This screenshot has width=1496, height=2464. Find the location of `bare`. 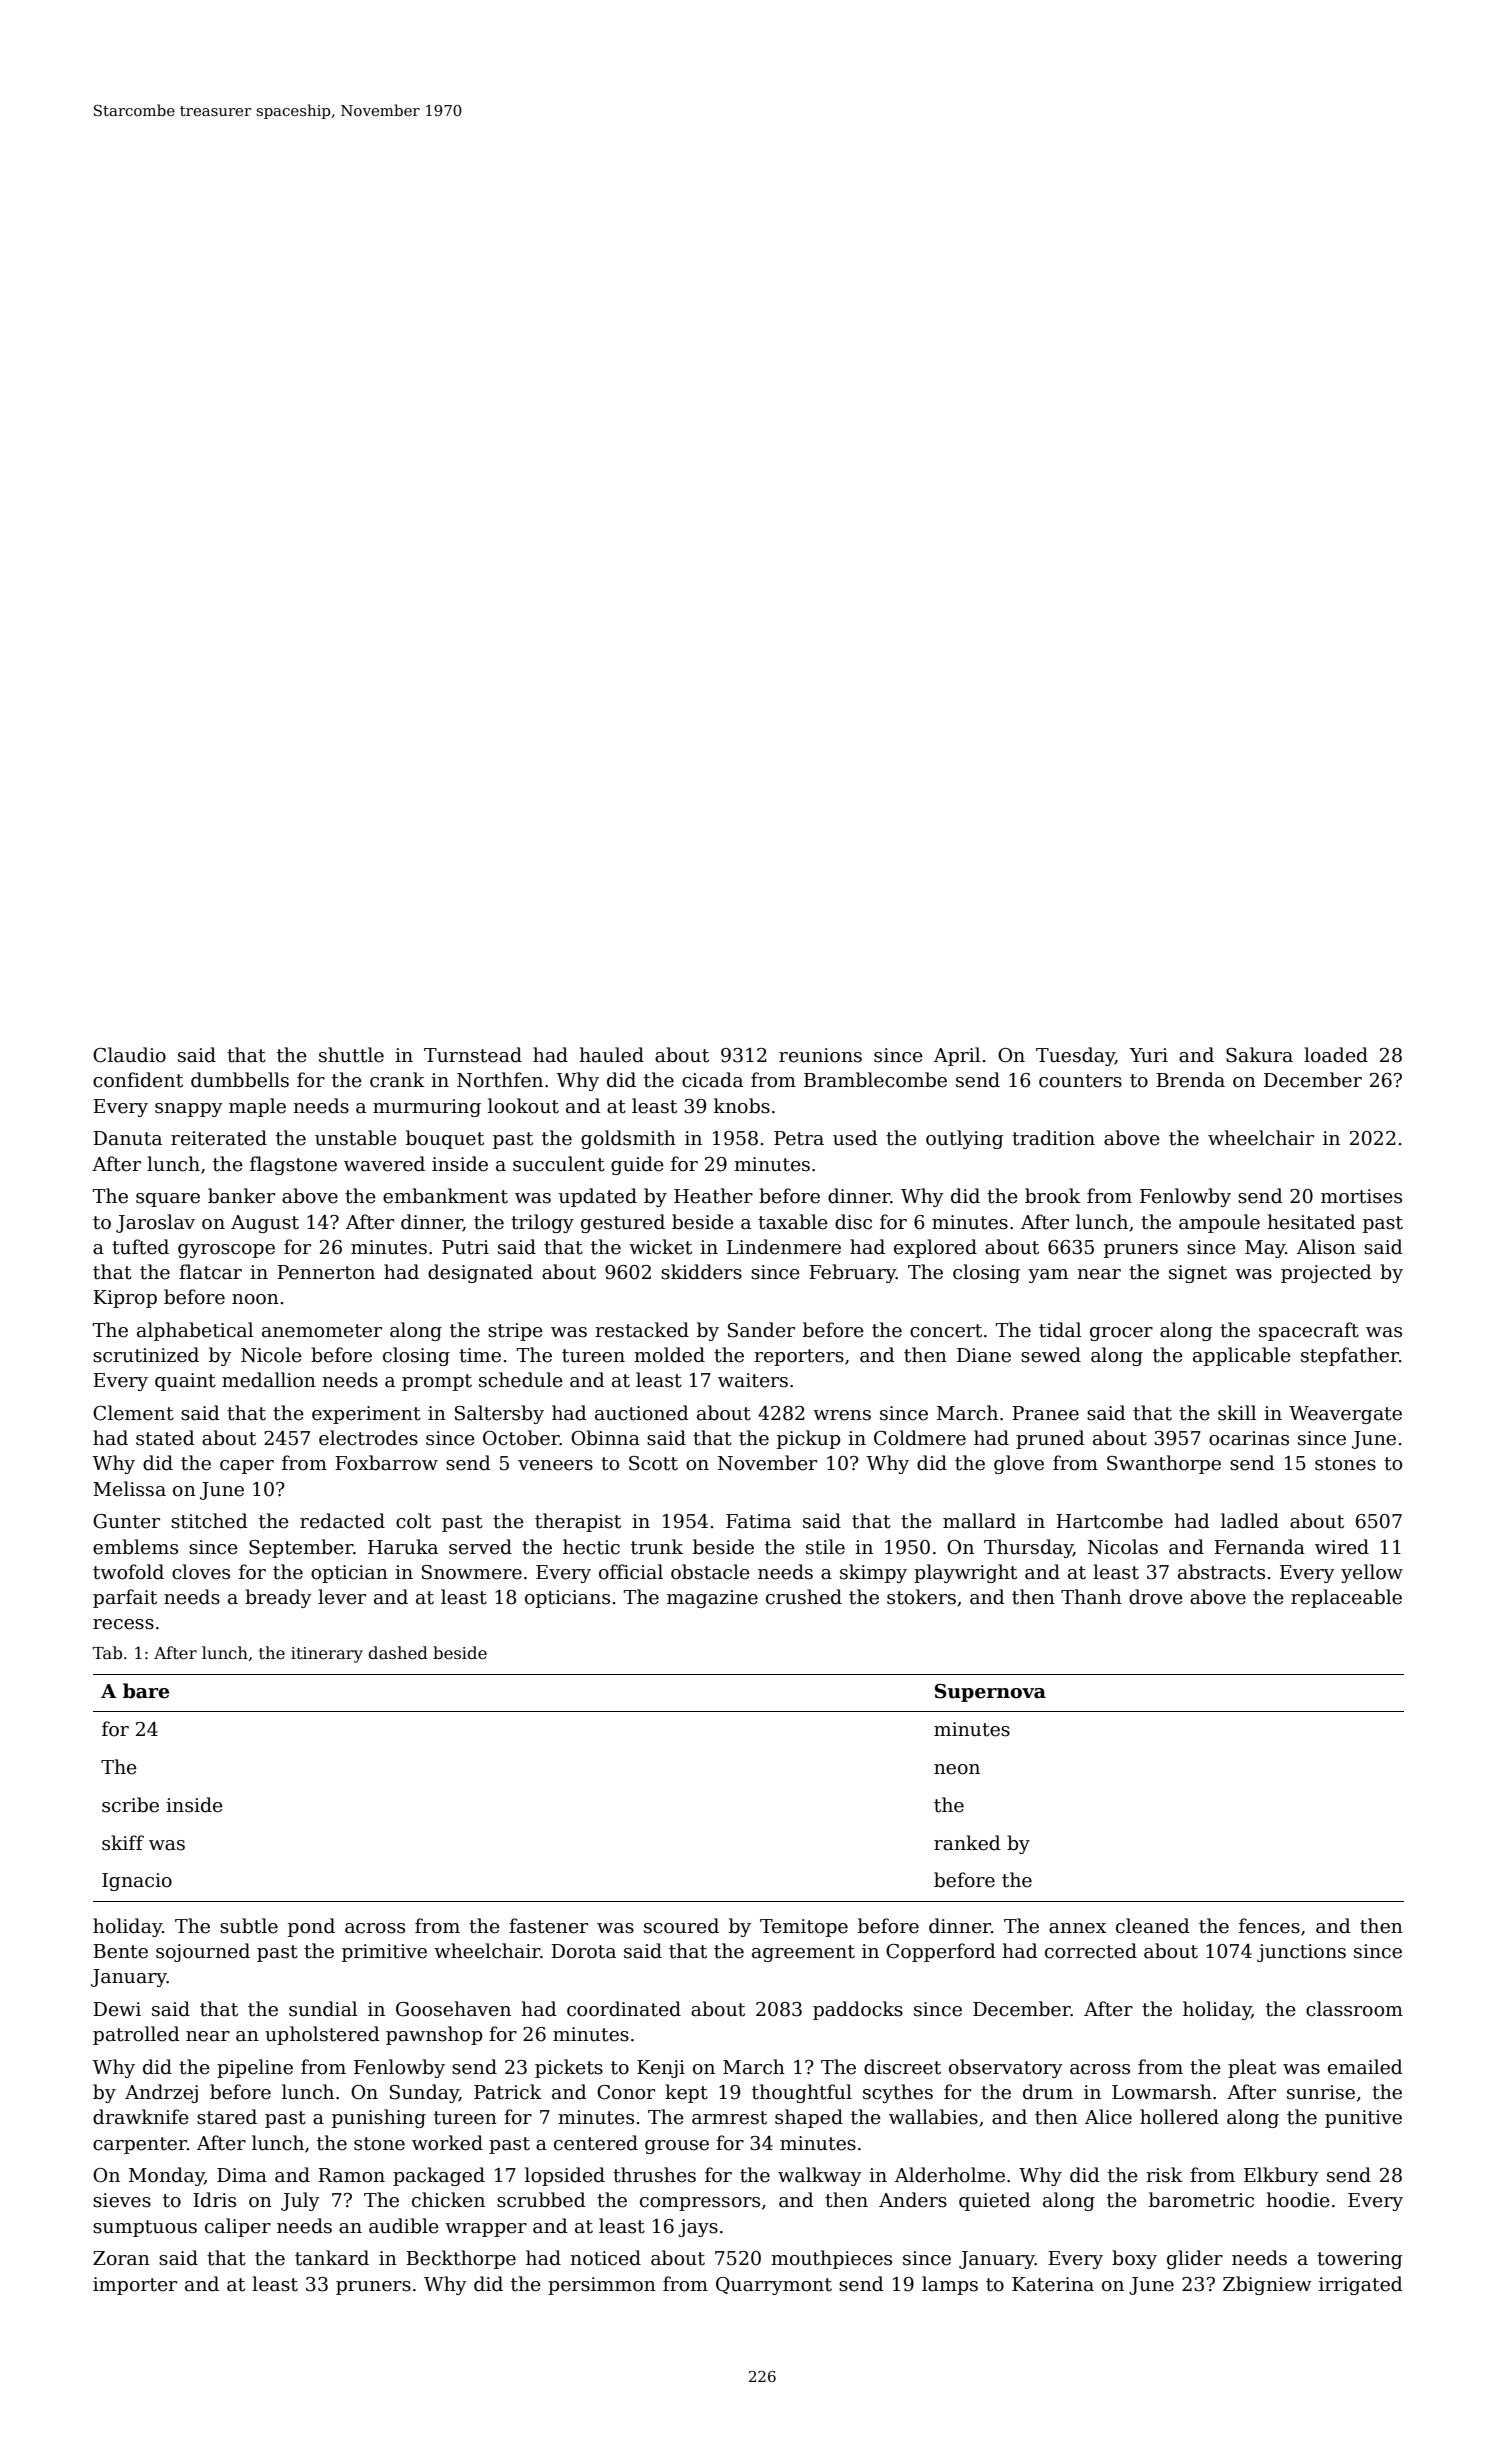

bare is located at coordinates (146, 1691).
